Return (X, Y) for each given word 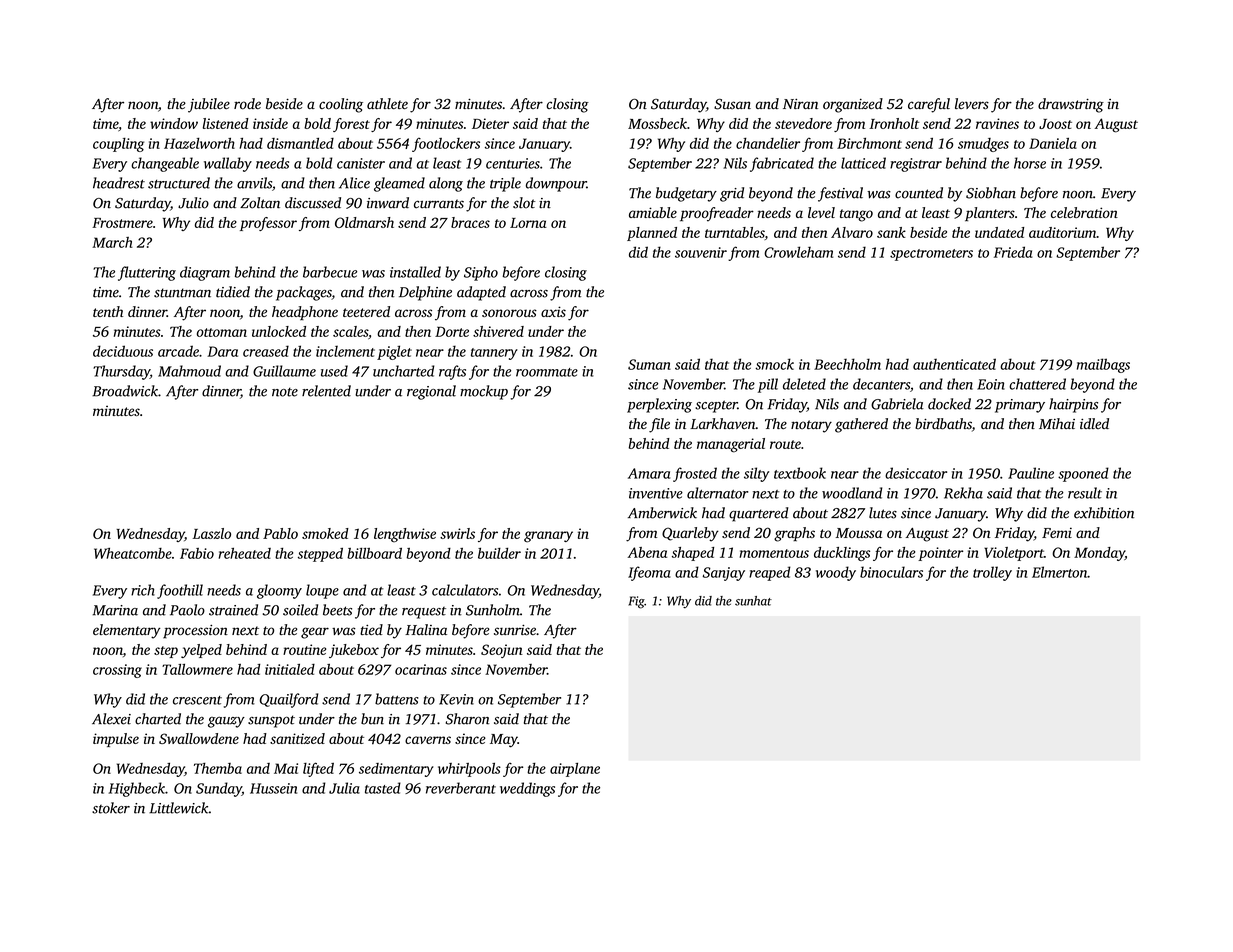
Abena (647, 552)
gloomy (279, 591)
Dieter (490, 123)
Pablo (280, 533)
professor (268, 224)
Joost (1055, 124)
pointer (940, 554)
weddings (527, 789)
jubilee (209, 105)
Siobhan (991, 193)
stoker (111, 808)
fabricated (782, 164)
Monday (1099, 554)
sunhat (753, 601)
